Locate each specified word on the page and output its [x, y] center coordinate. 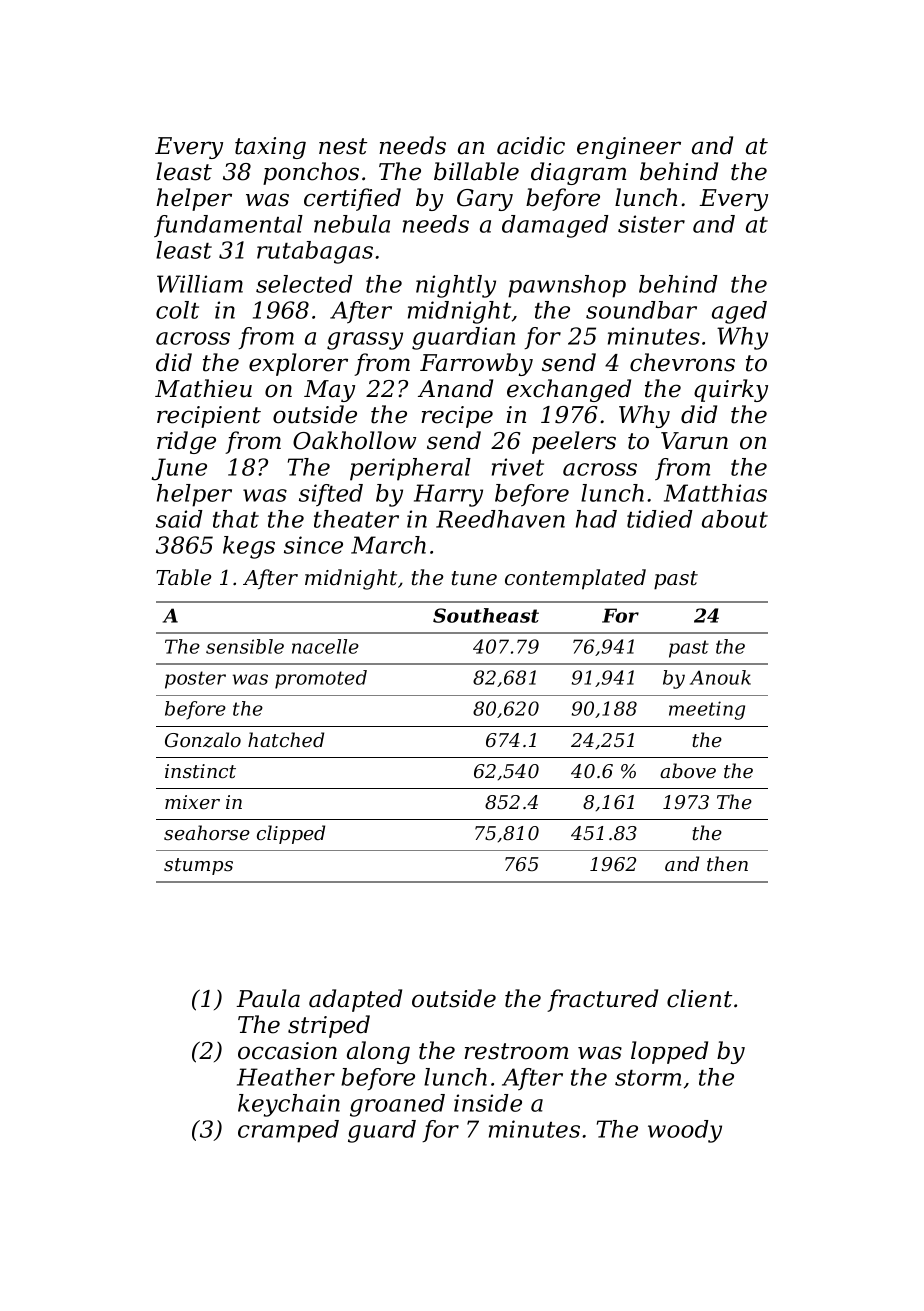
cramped [288, 1131]
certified [352, 199]
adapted [355, 1000]
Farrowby [476, 364]
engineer [629, 148]
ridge [186, 442]
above [688, 770]
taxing [270, 148]
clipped [291, 834]
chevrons [682, 362]
